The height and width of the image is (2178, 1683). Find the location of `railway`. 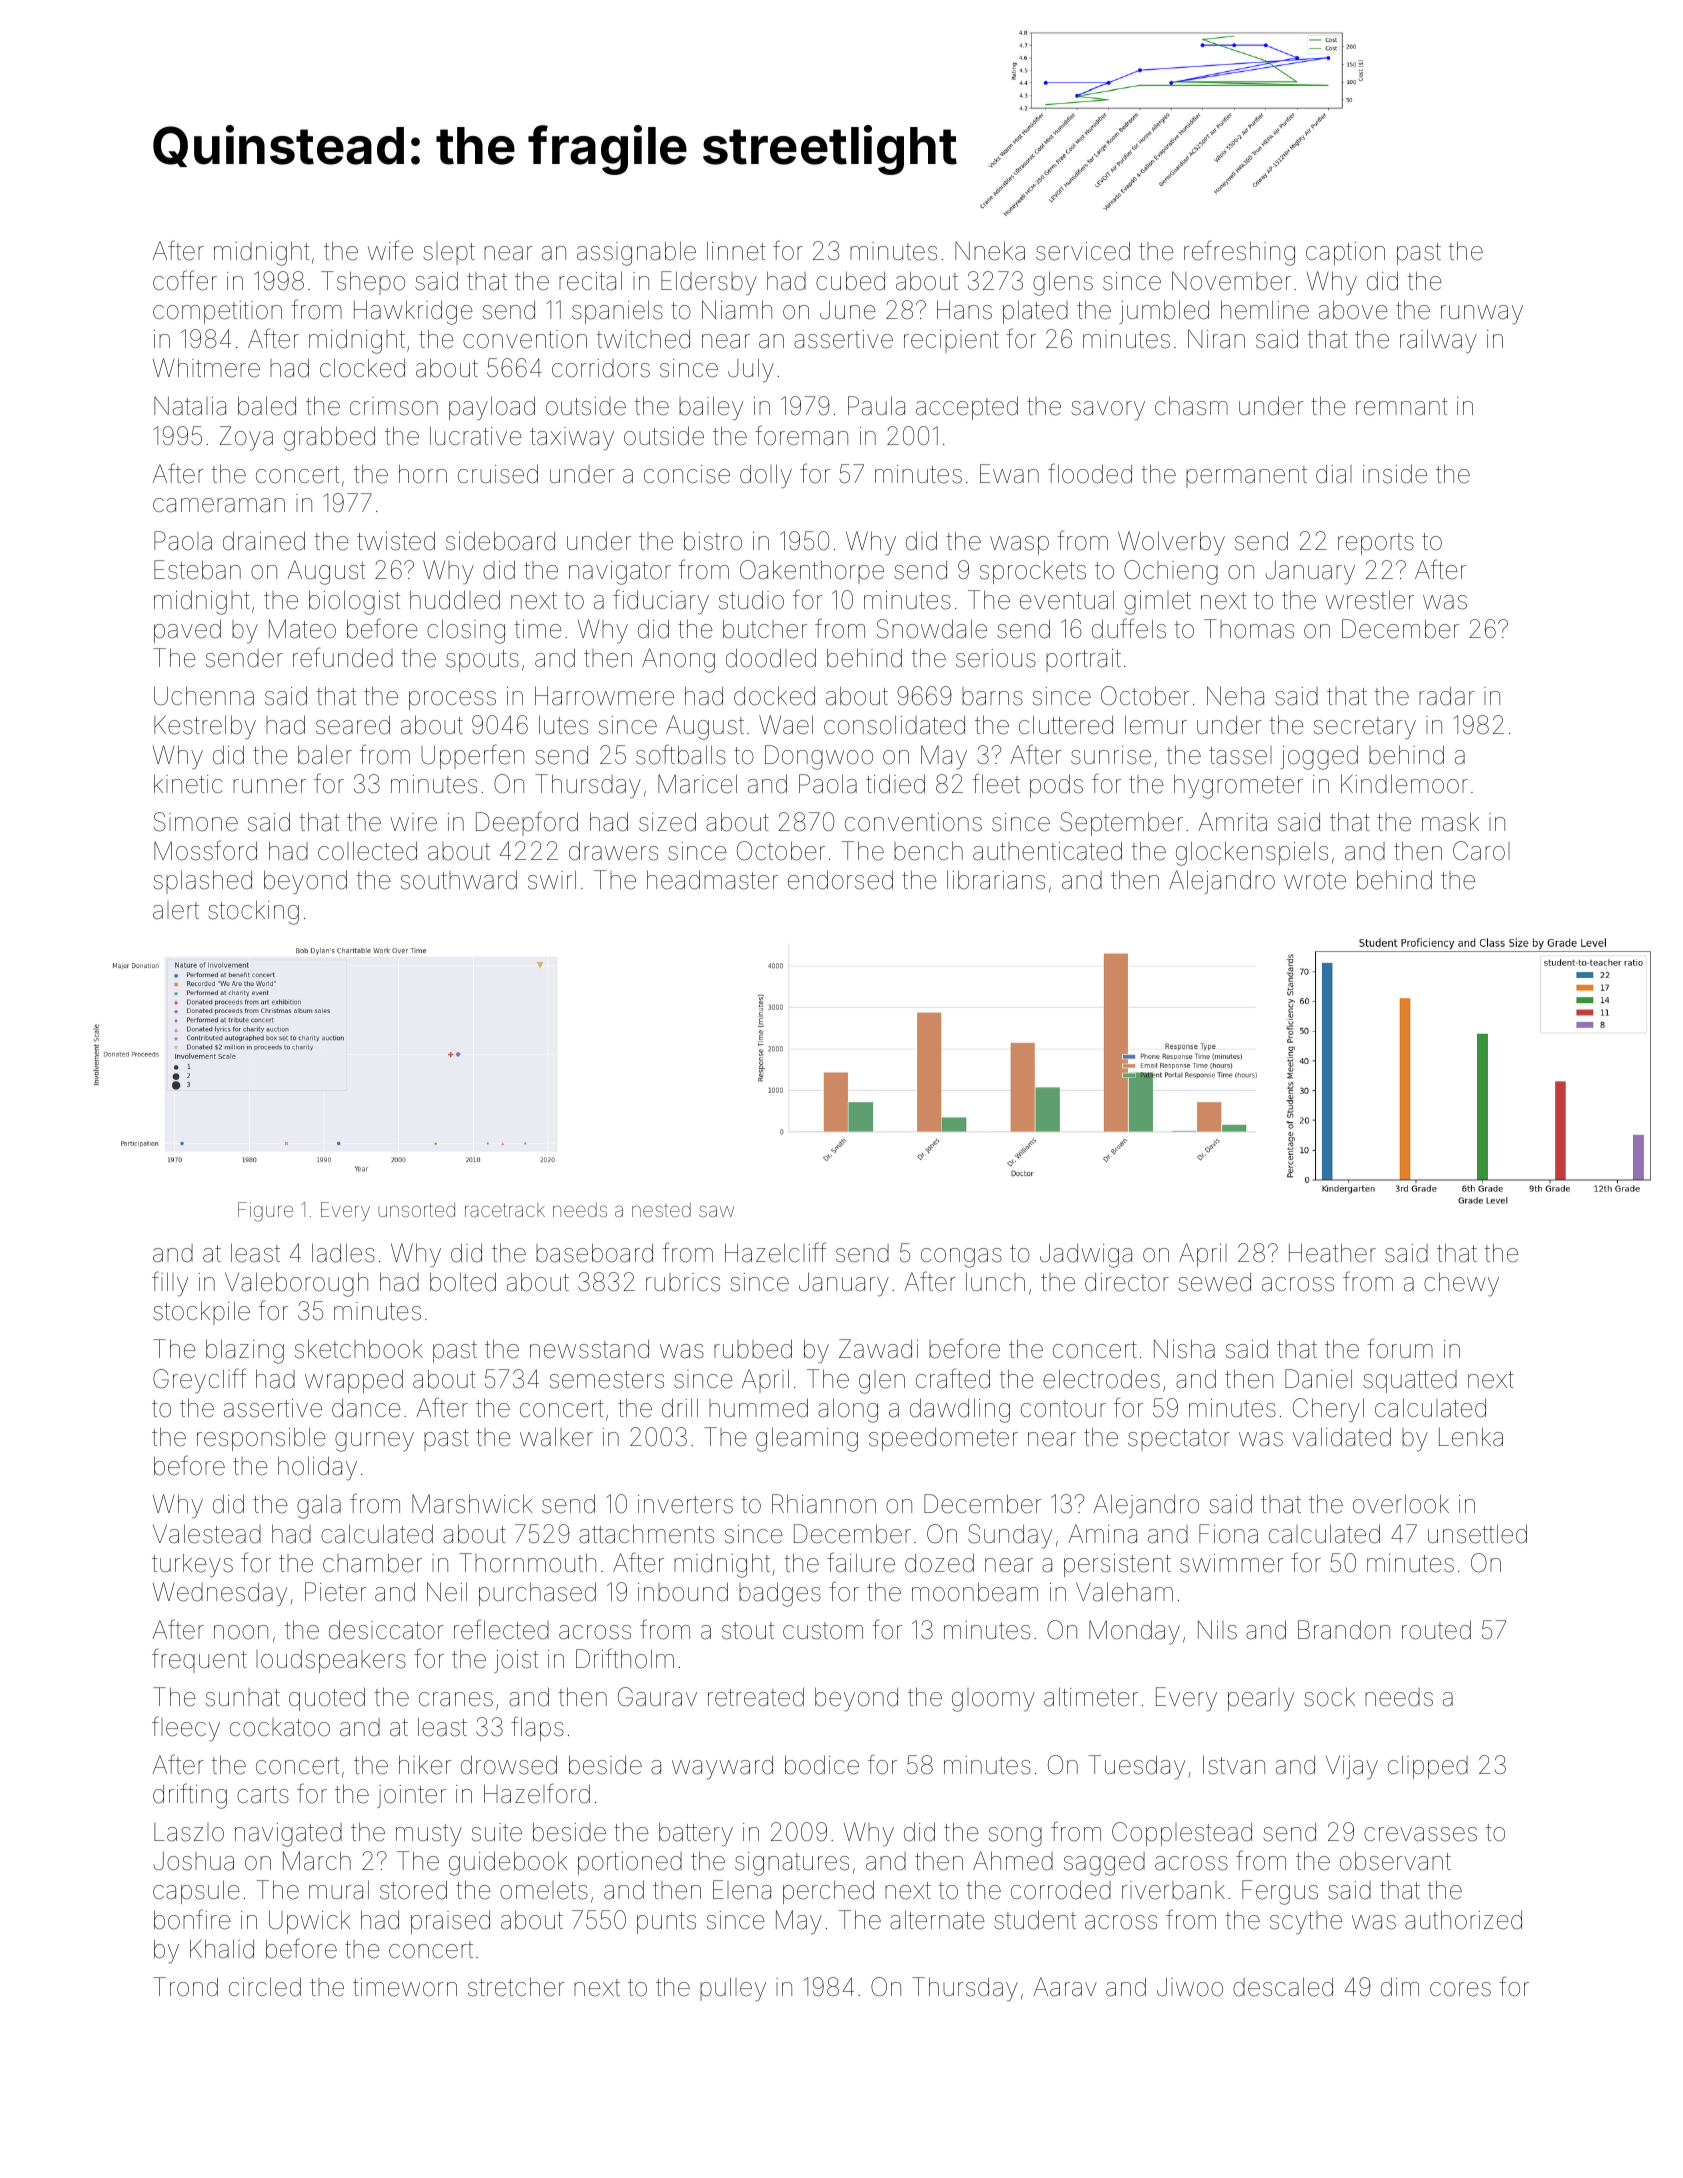

railway is located at coordinates (1438, 341).
